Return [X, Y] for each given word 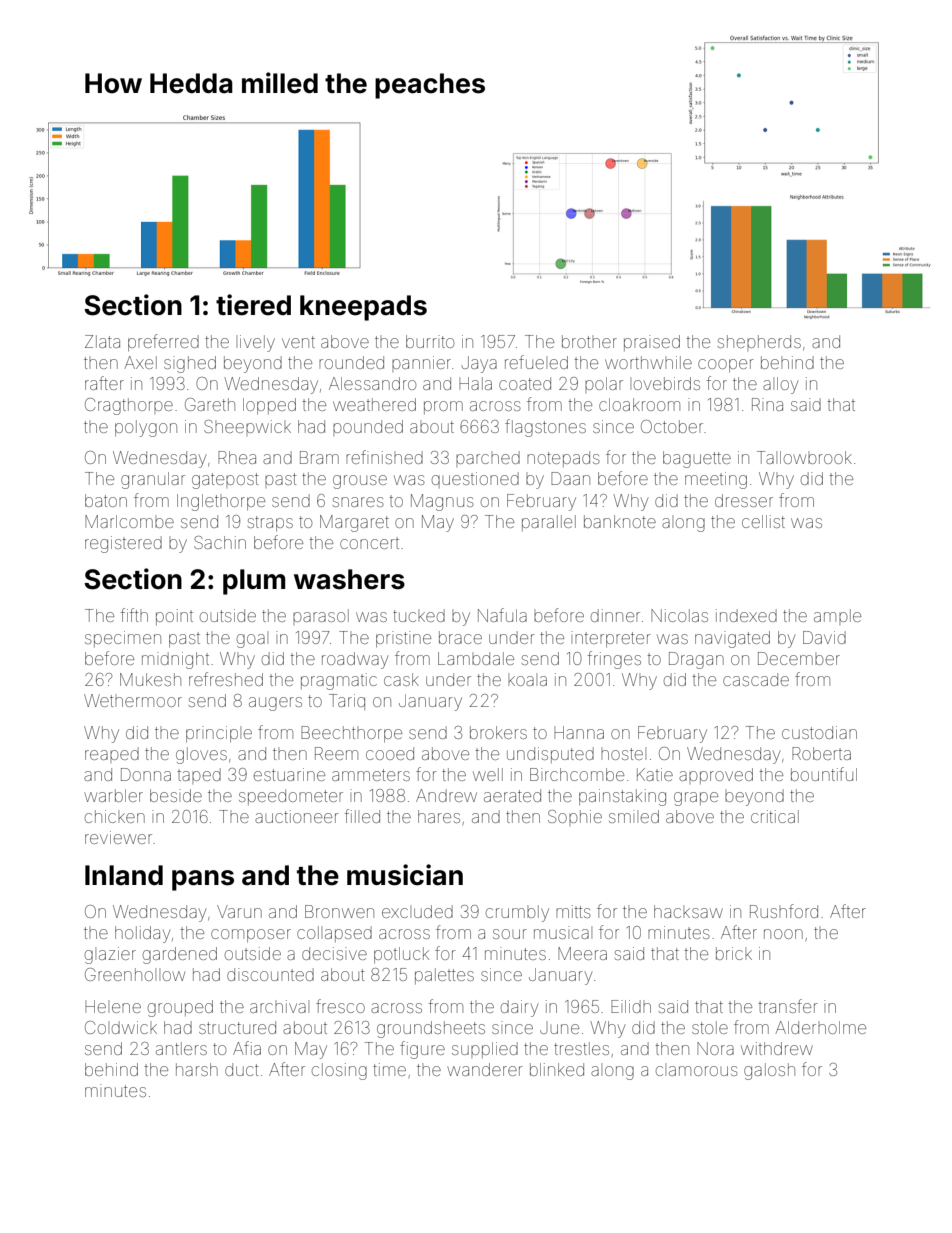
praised [652, 343]
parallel [549, 523]
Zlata [102, 341]
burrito [430, 341]
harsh [197, 1069]
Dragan [696, 660]
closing [339, 1071]
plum [254, 582]
